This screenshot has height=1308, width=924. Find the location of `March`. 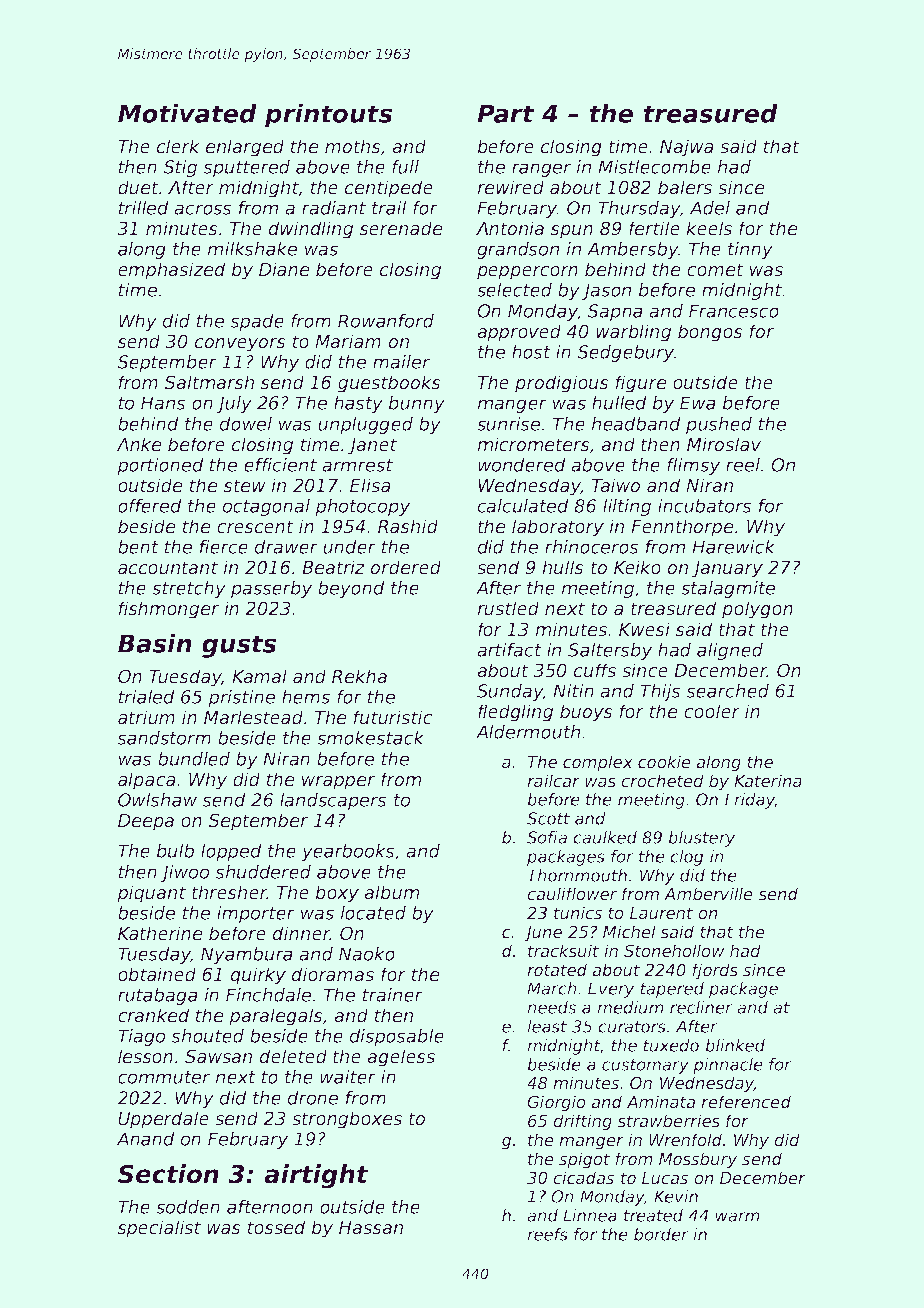

March is located at coordinates (552, 988).
